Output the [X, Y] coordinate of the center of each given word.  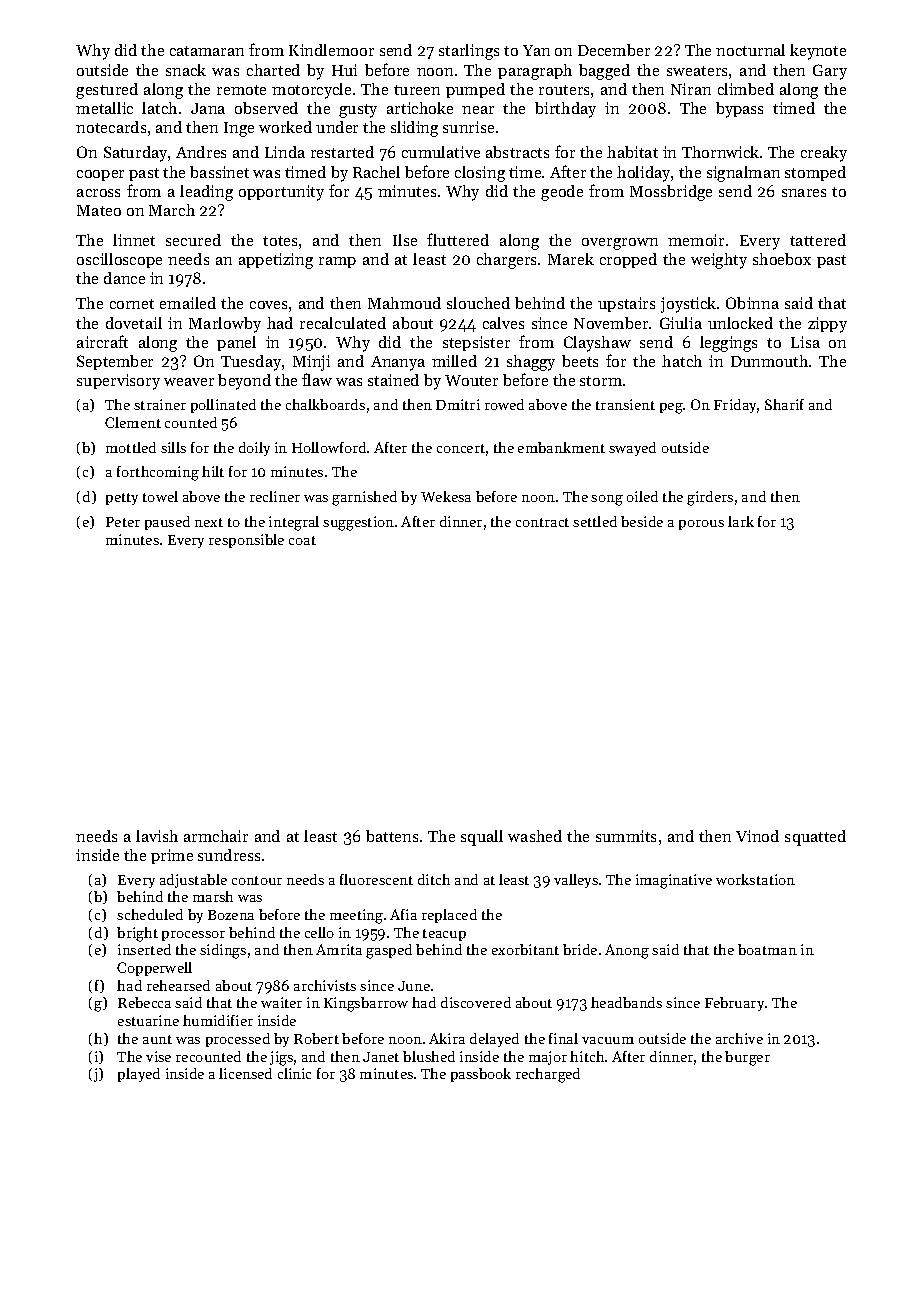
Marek [571, 259]
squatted [815, 838]
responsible [246, 541]
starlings [469, 52]
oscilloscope [119, 260]
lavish [157, 836]
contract [542, 522]
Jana [208, 108]
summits [626, 836]
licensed [245, 1073]
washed [535, 836]
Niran [691, 89]
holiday [643, 174]
